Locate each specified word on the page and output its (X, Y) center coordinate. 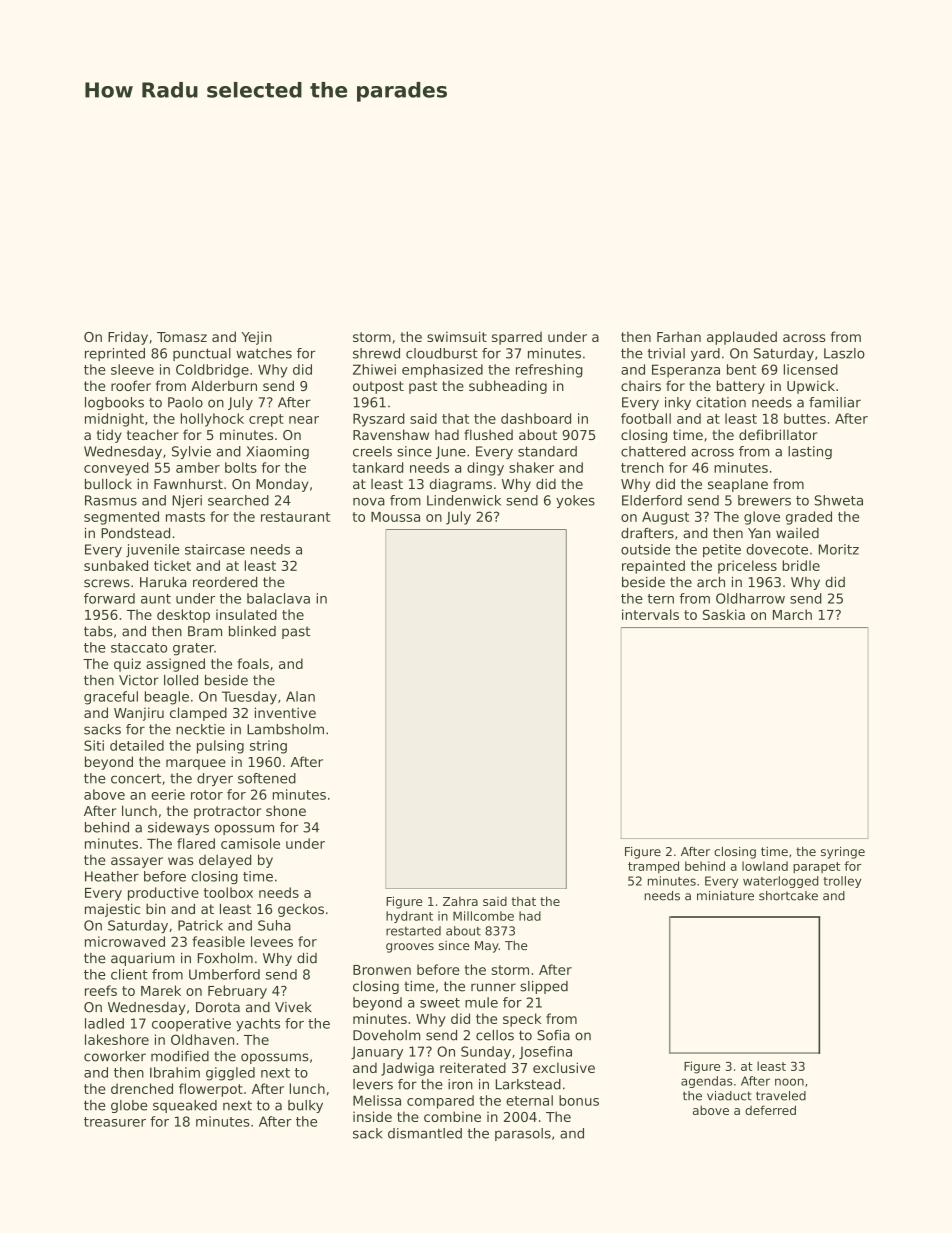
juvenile (152, 550)
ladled (104, 1023)
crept (266, 420)
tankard (377, 467)
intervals (650, 614)
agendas (707, 1082)
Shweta (839, 500)
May (487, 947)
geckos (301, 910)
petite (722, 551)
